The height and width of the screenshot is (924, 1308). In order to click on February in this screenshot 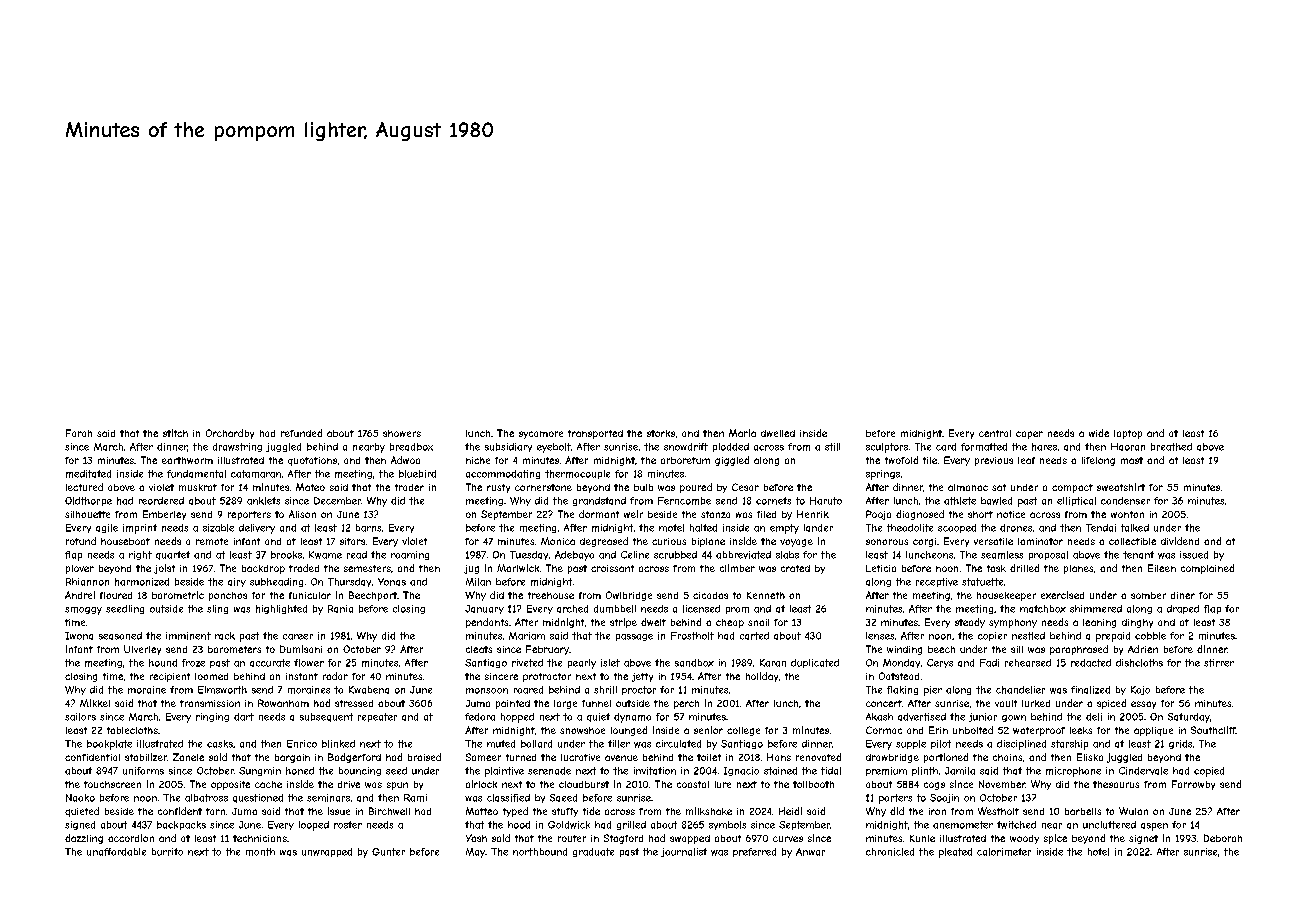, I will do `click(547, 650)`.
